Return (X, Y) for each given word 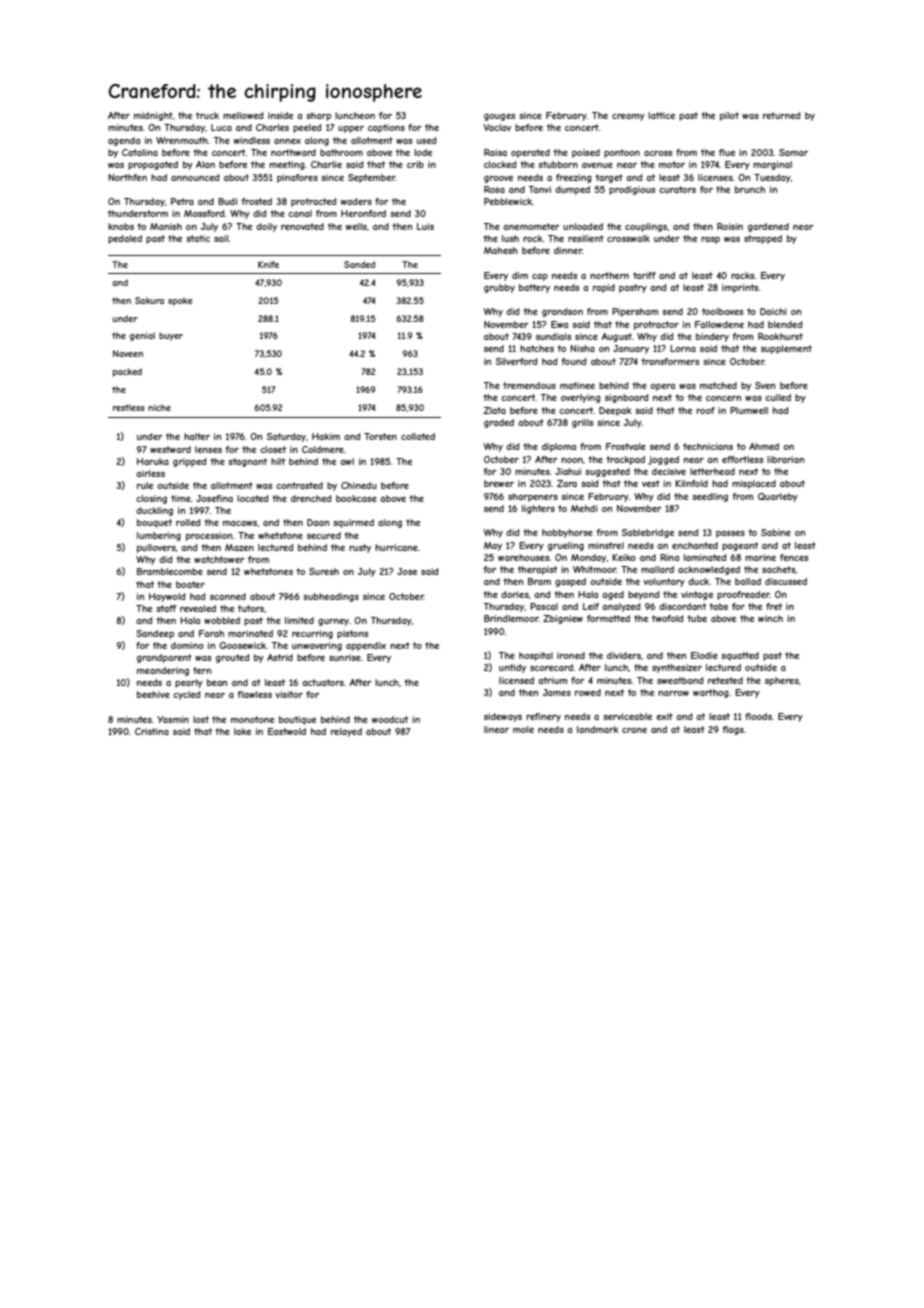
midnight (153, 116)
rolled (188, 522)
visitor (289, 694)
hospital (536, 656)
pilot (729, 116)
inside (280, 115)
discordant (682, 606)
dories (515, 594)
